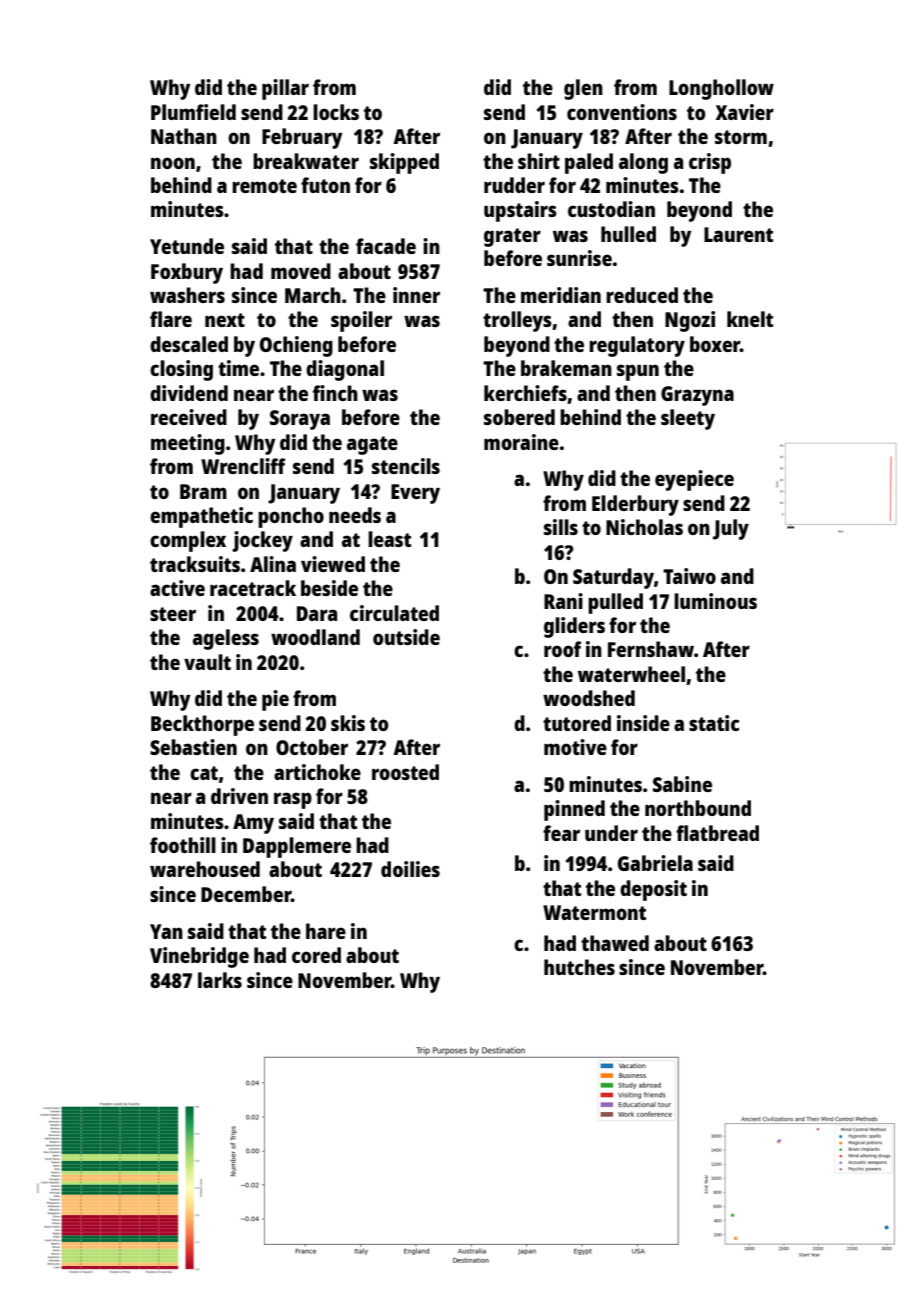  Describe the element at coordinates (416, 295) in the screenshot. I see `inner` at that location.
